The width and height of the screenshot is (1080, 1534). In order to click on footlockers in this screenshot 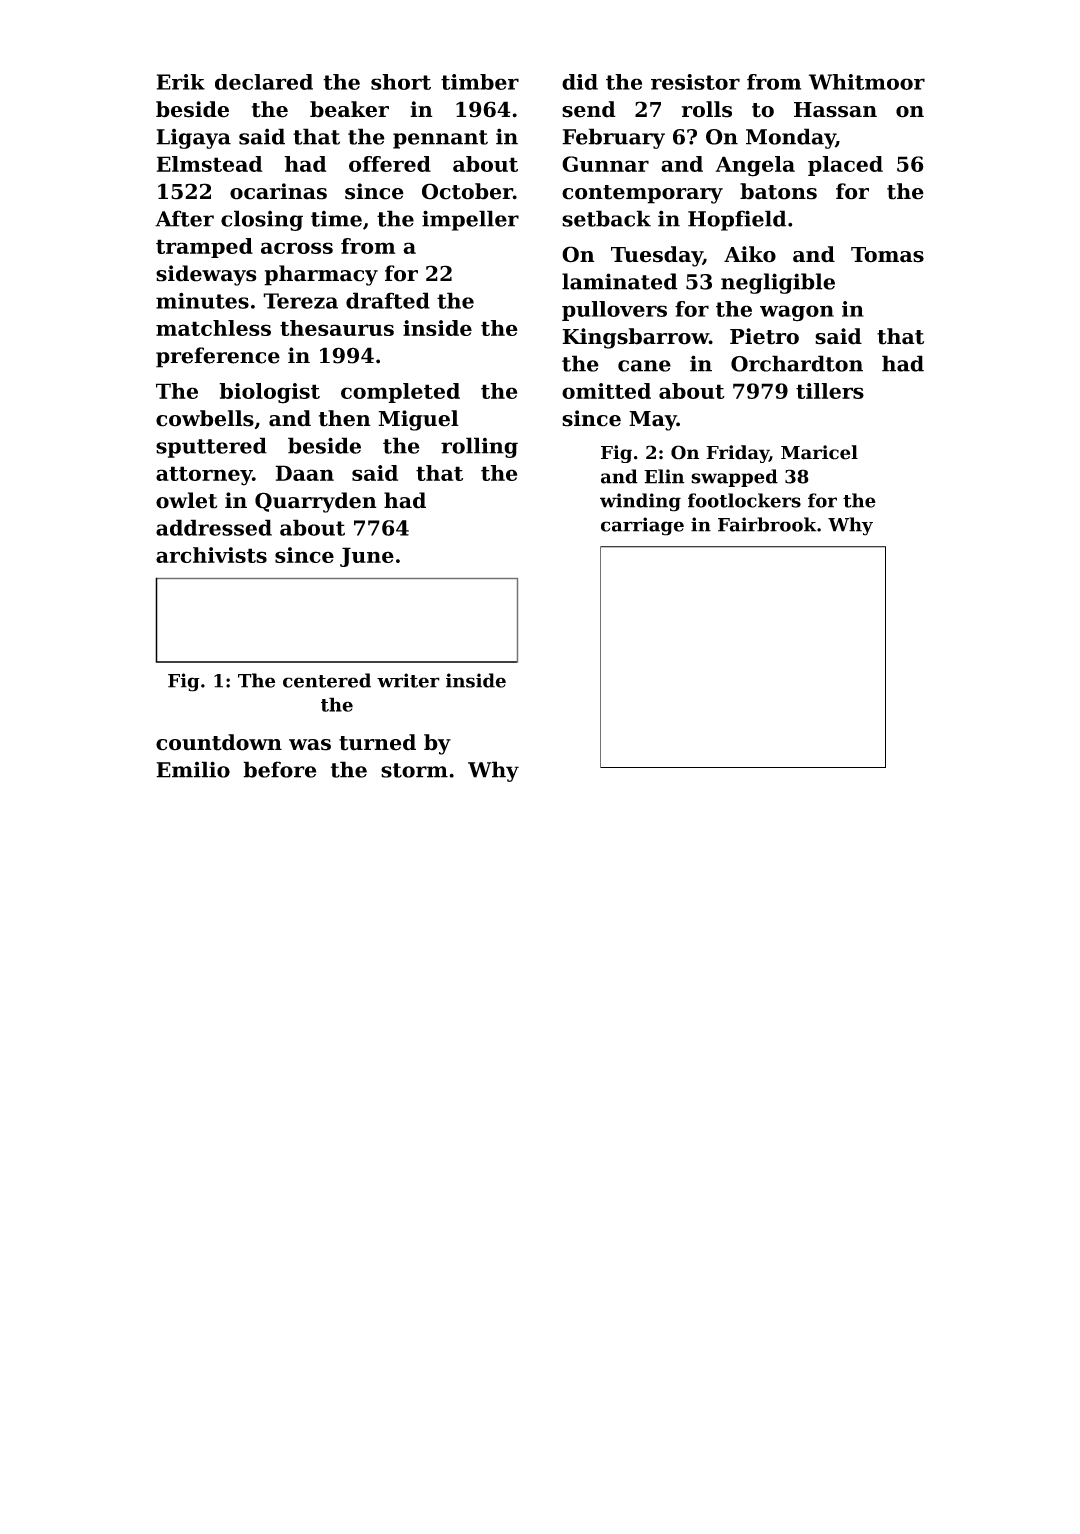, I will do `click(744, 500)`.
